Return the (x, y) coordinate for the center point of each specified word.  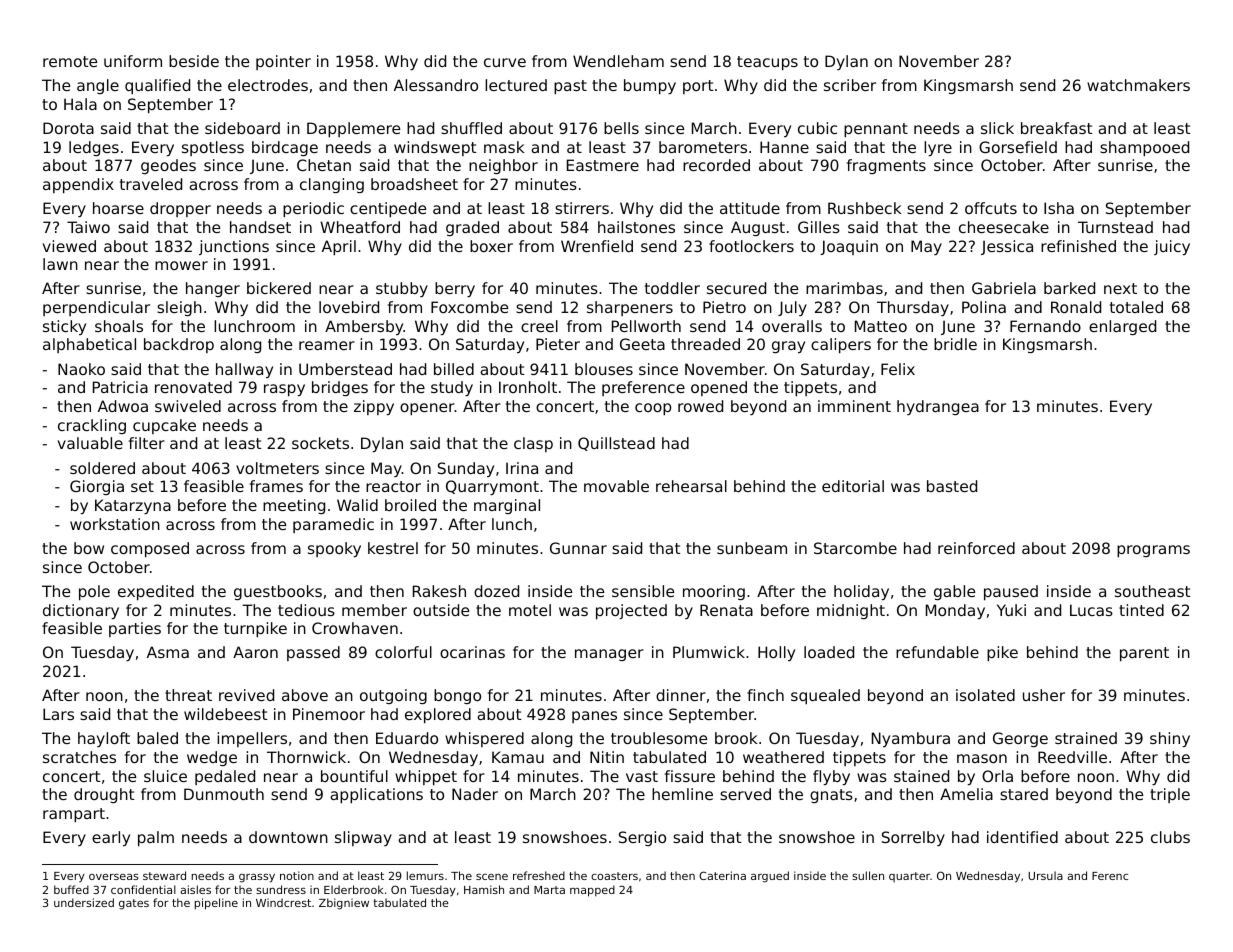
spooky (334, 549)
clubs (1170, 837)
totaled (1136, 307)
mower (181, 265)
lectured (516, 85)
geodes (168, 166)
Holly (776, 653)
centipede (388, 209)
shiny (1170, 739)
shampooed (1144, 148)
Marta (549, 890)
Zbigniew (344, 904)
